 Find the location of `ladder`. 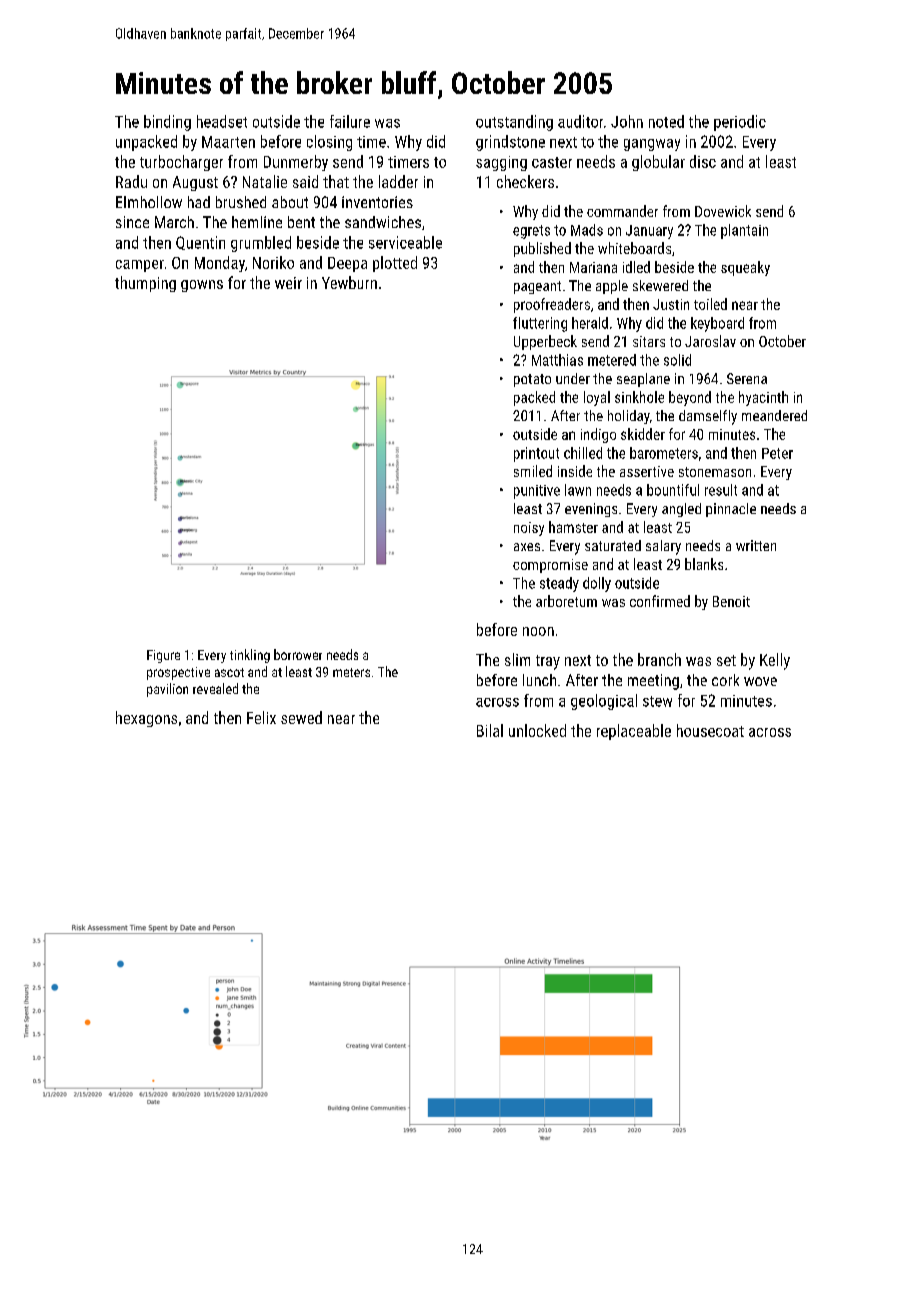

ladder is located at coordinates (398, 181).
